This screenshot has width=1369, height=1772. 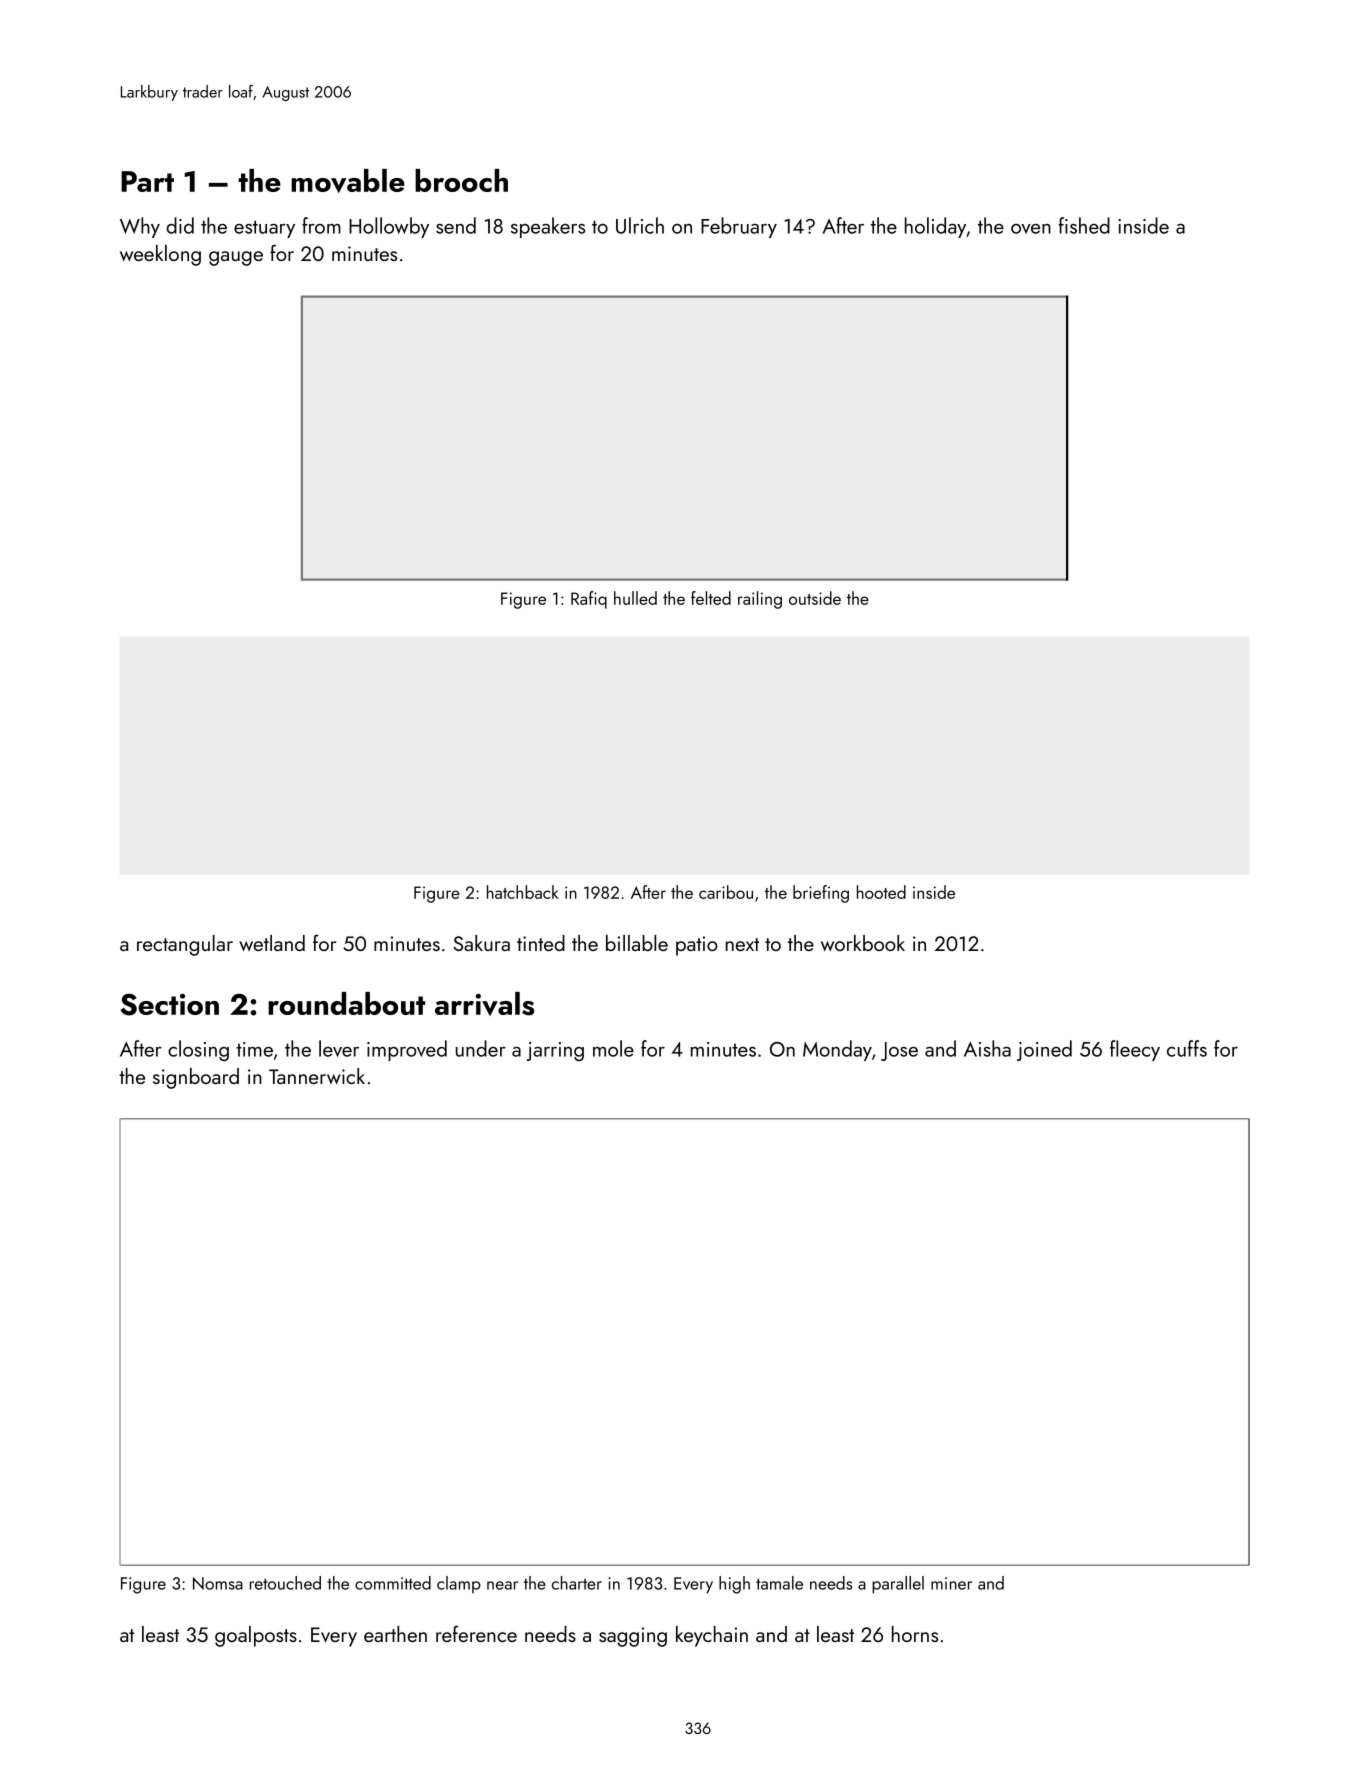 What do you see at coordinates (272, 943) in the screenshot?
I see `wetland` at bounding box center [272, 943].
